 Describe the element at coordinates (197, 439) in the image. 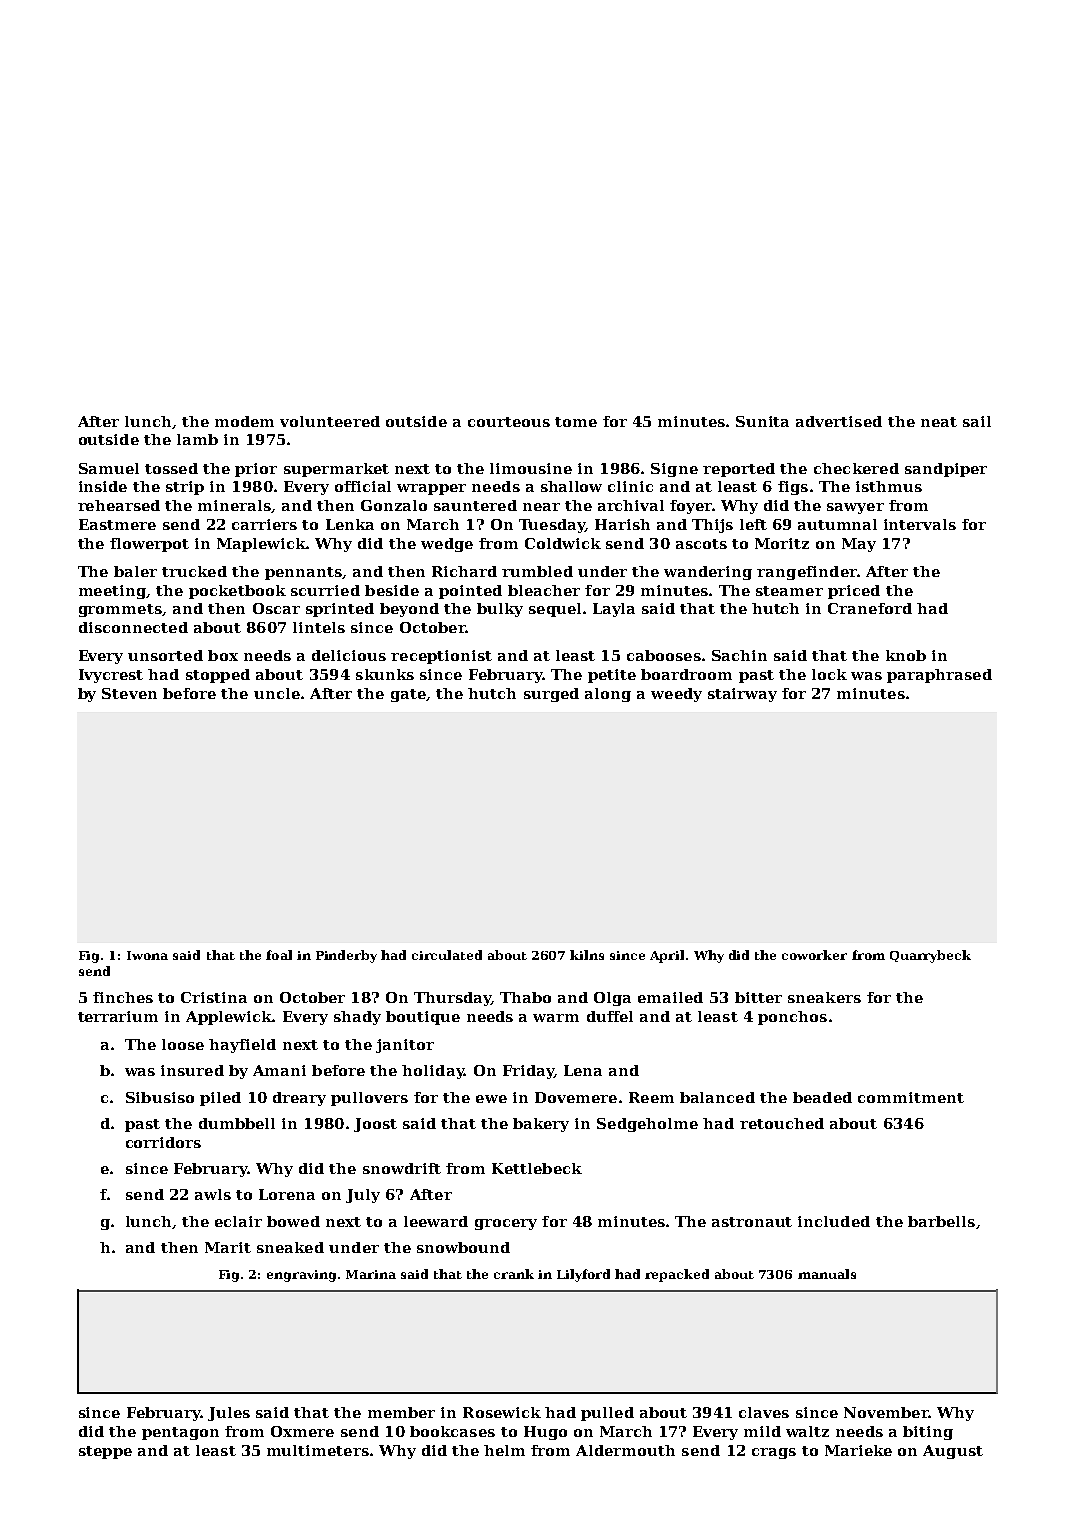

I see `lamb` at that location.
